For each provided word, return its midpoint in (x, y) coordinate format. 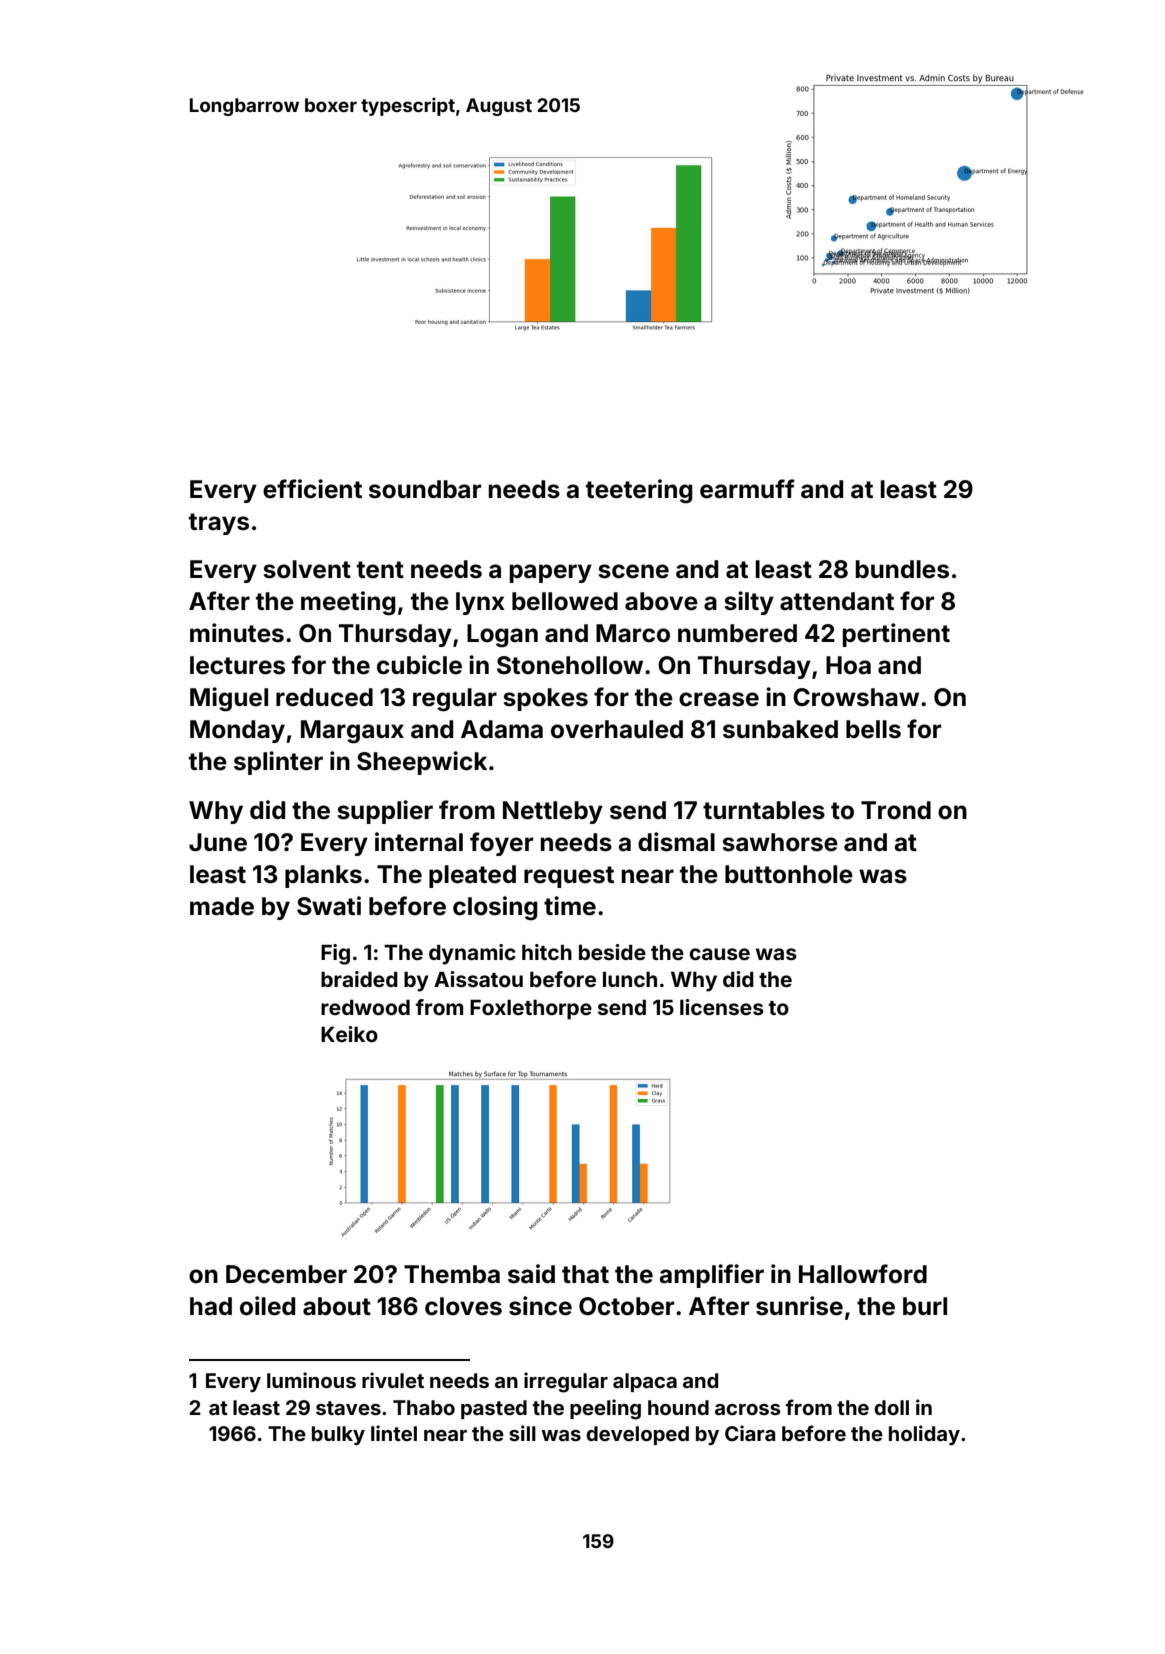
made (222, 906)
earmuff (747, 489)
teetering (639, 491)
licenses (722, 1007)
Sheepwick (422, 763)
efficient (312, 489)
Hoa (848, 665)
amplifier (711, 1276)
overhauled (617, 729)
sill (522, 1433)
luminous (311, 1380)
